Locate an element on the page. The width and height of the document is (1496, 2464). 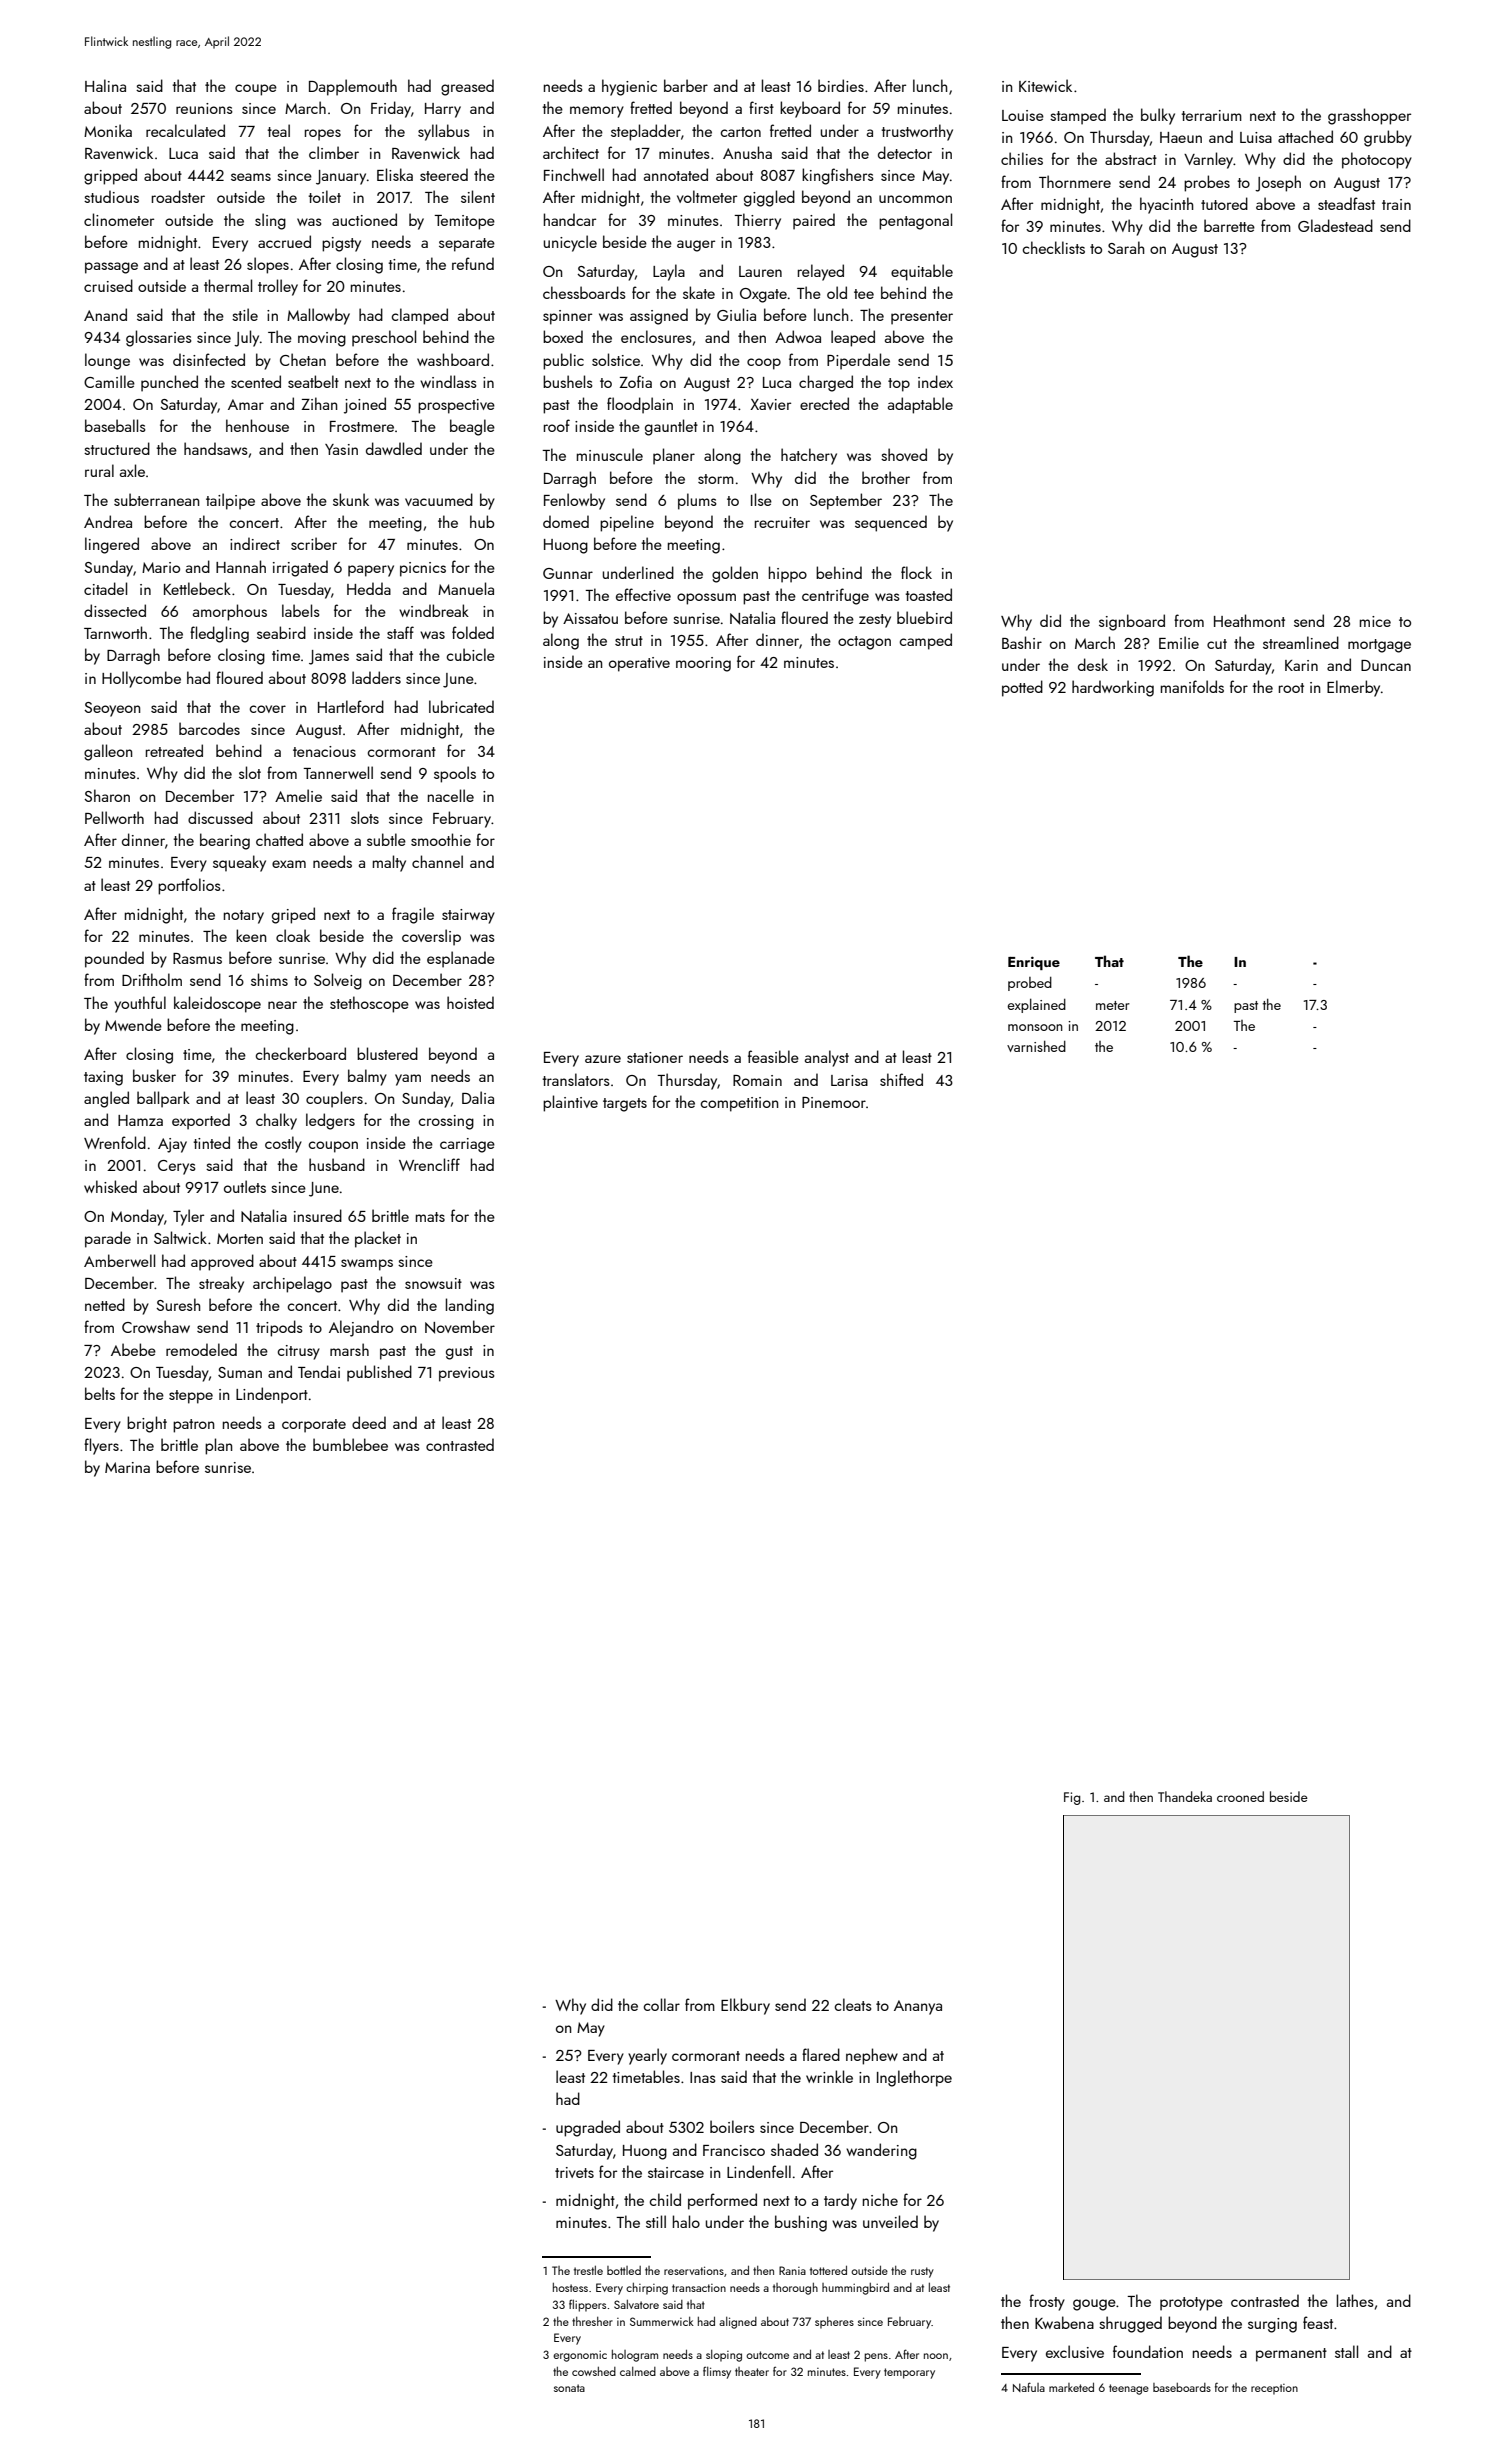
varnished is located at coordinates (1036, 1046).
